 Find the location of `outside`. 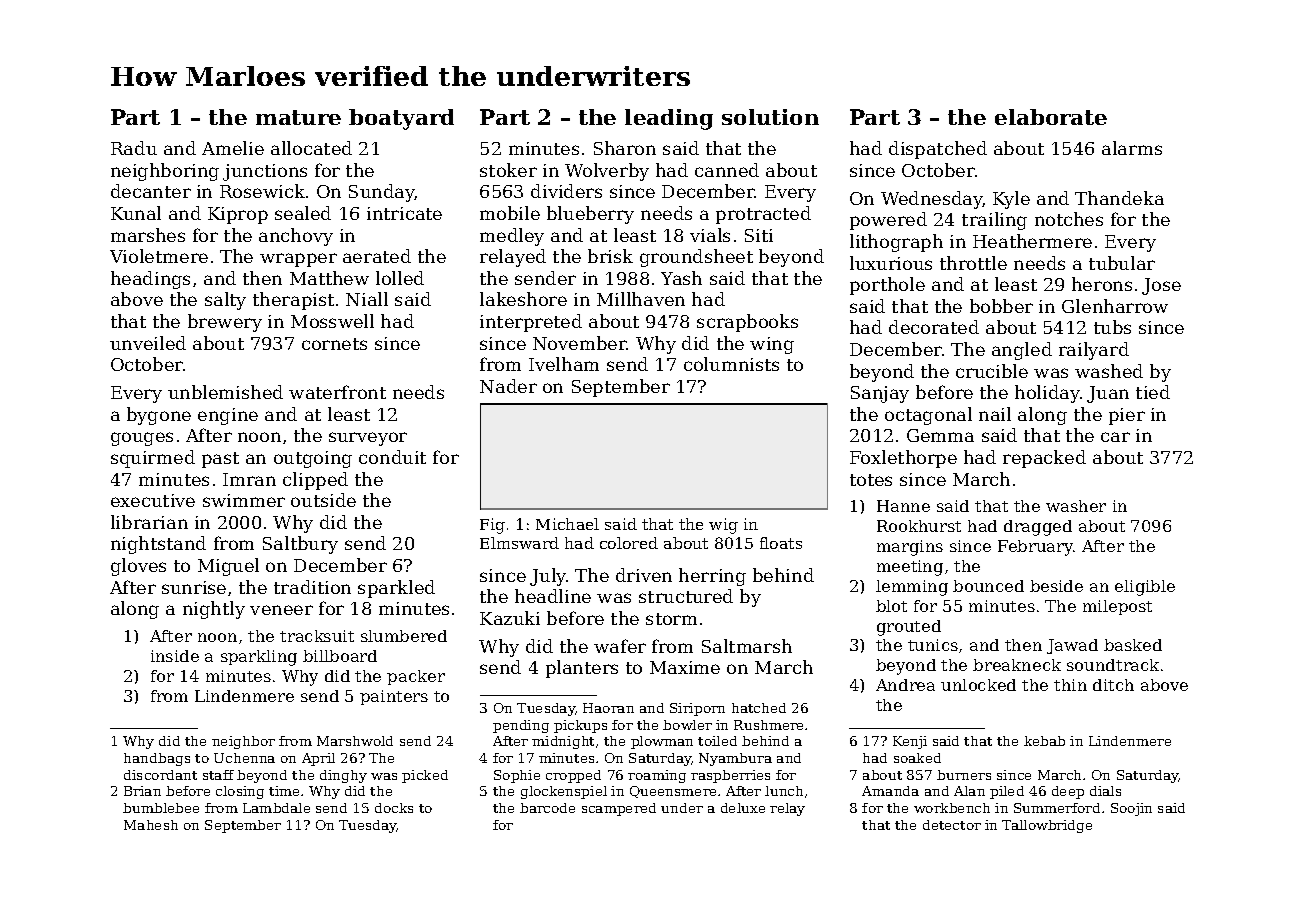

outside is located at coordinates (323, 500).
